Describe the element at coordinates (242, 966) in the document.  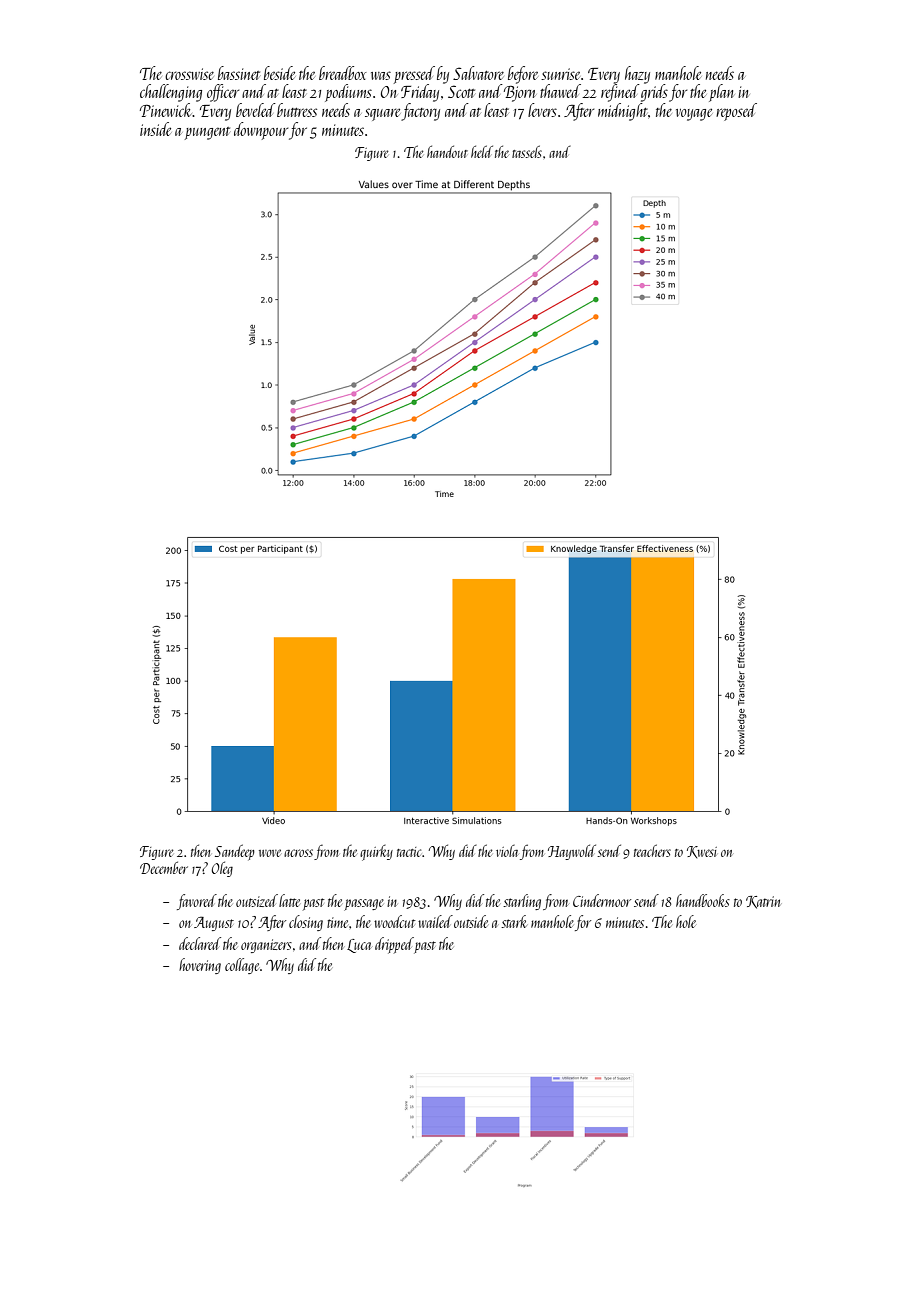
I see `collage` at that location.
